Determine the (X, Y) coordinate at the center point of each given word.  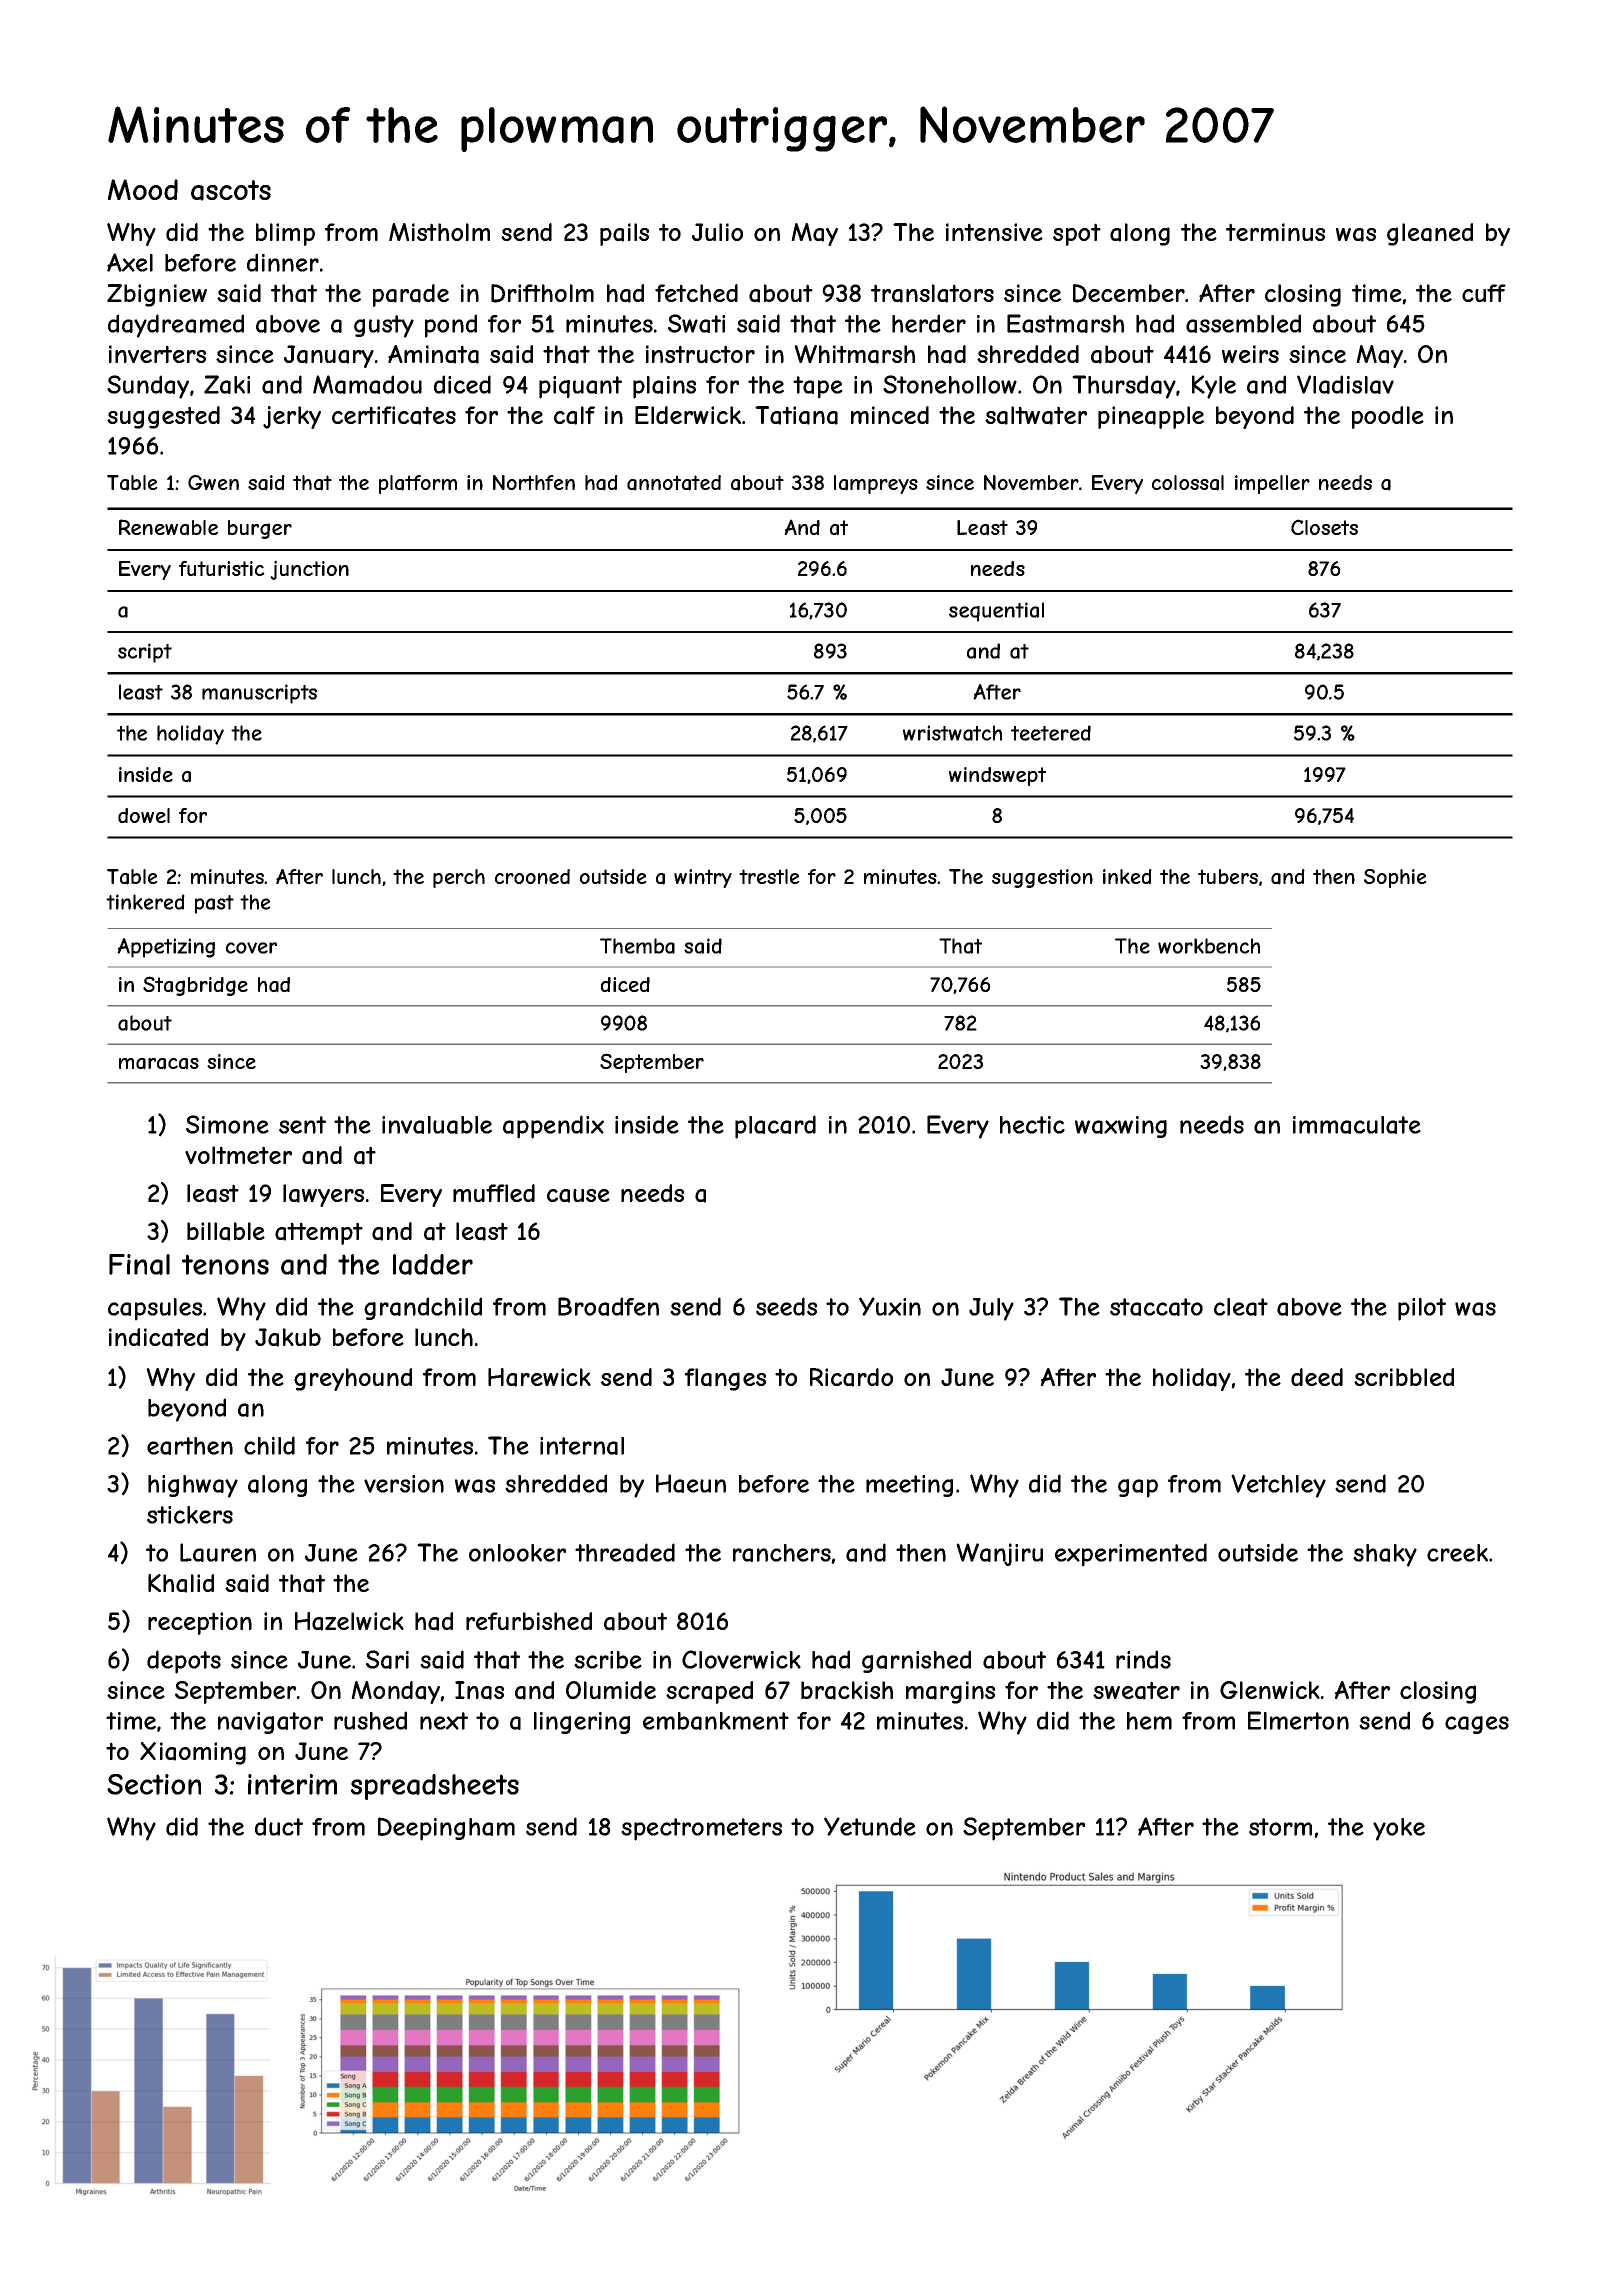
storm (1280, 1827)
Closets (1324, 527)
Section (154, 1784)
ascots (231, 190)
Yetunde (870, 1826)
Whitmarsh (854, 354)
